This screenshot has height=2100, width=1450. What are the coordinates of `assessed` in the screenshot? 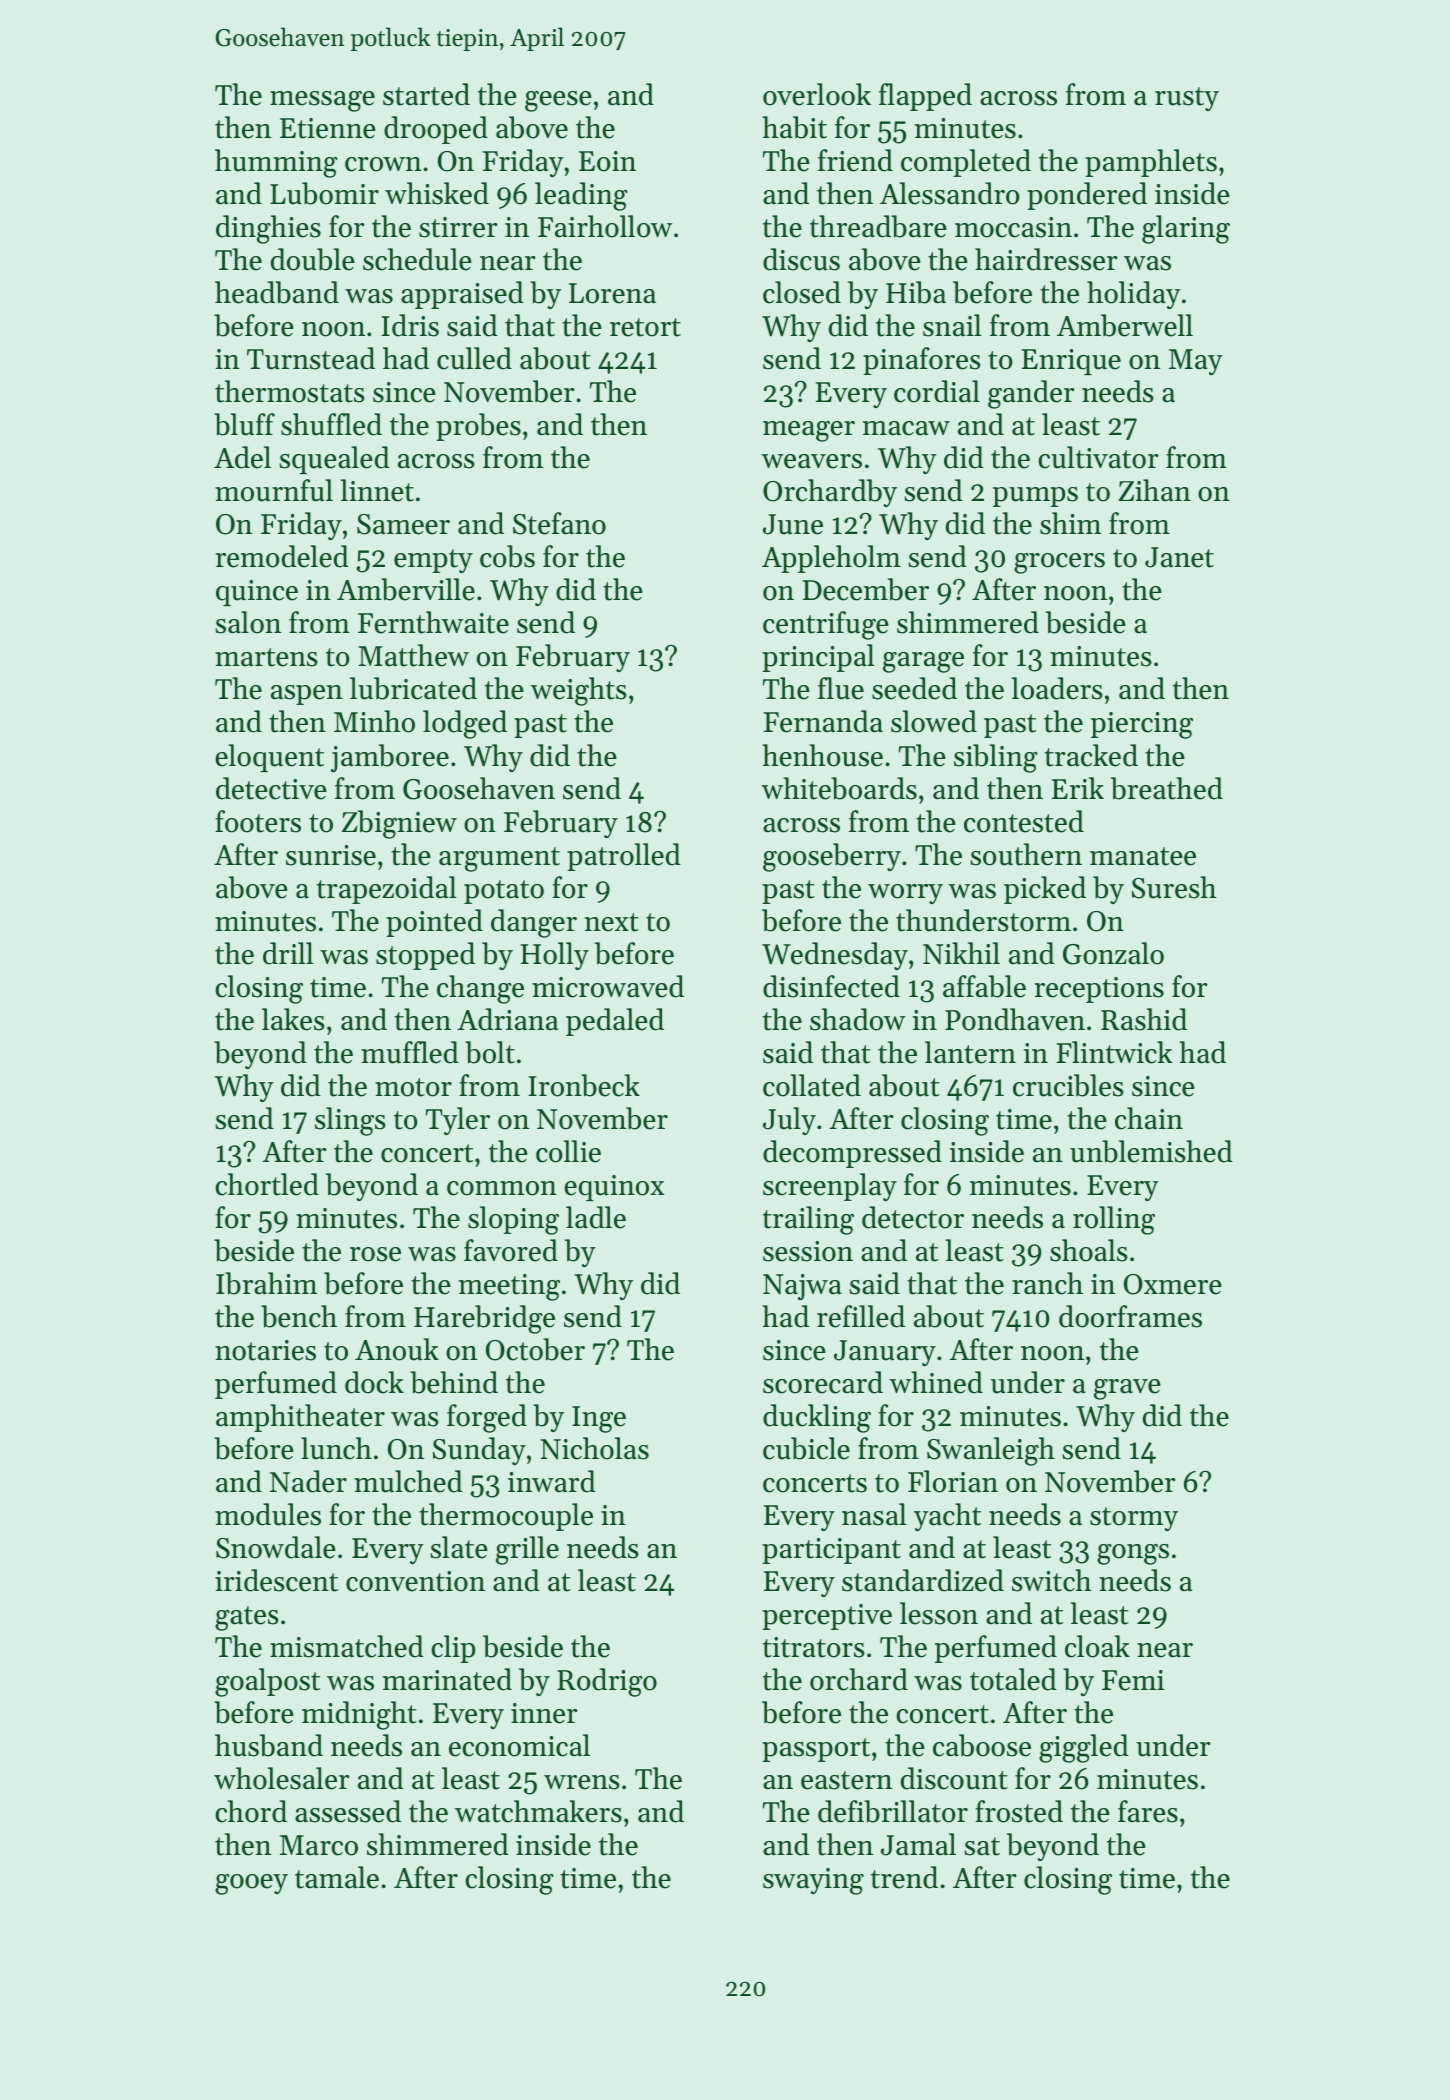 It's located at (348, 1811).
